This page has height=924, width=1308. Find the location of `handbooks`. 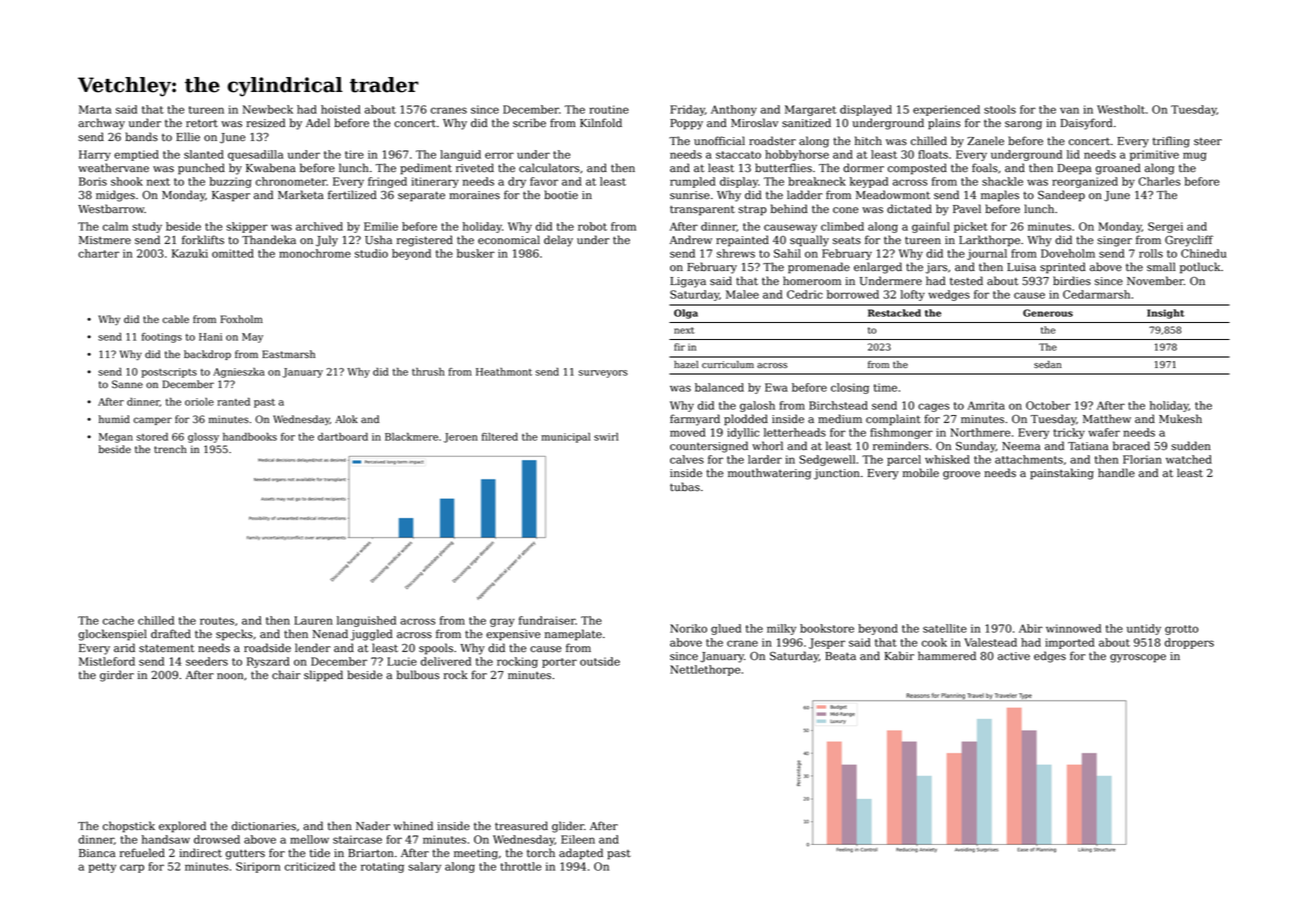

handbooks is located at coordinates (250, 437).
